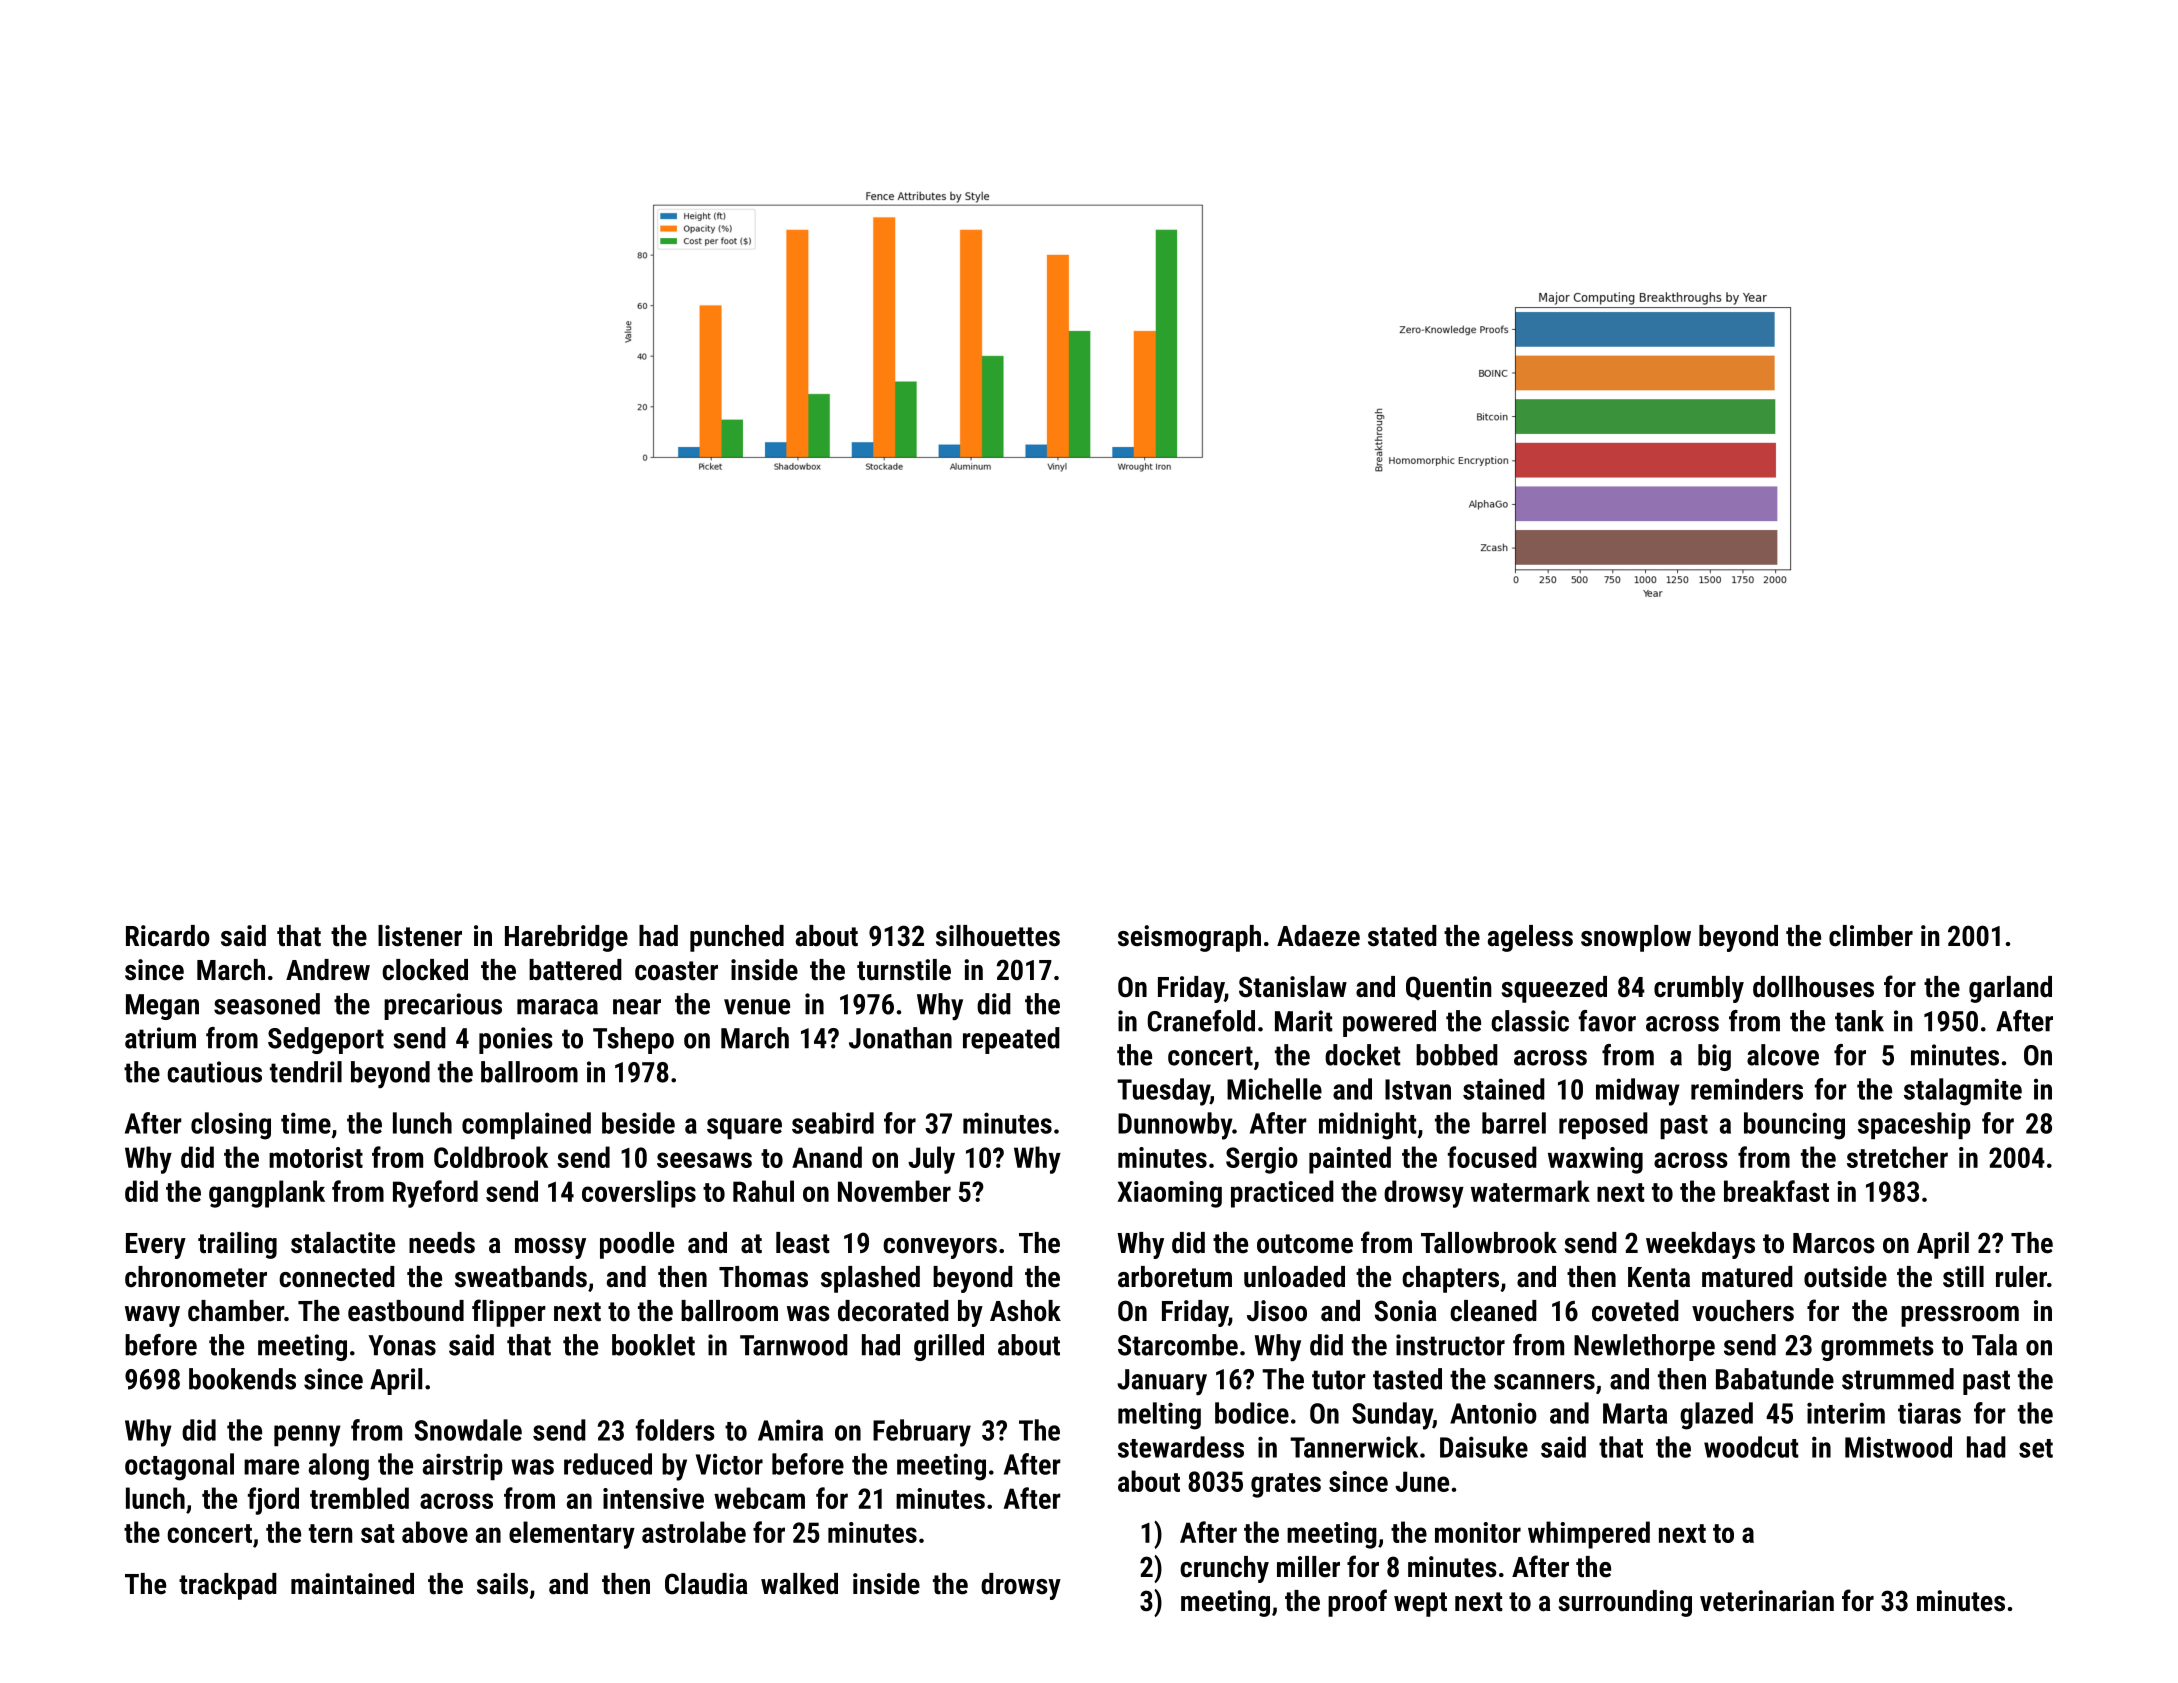  What do you see at coordinates (502, 1584) in the screenshot?
I see `sails` at bounding box center [502, 1584].
